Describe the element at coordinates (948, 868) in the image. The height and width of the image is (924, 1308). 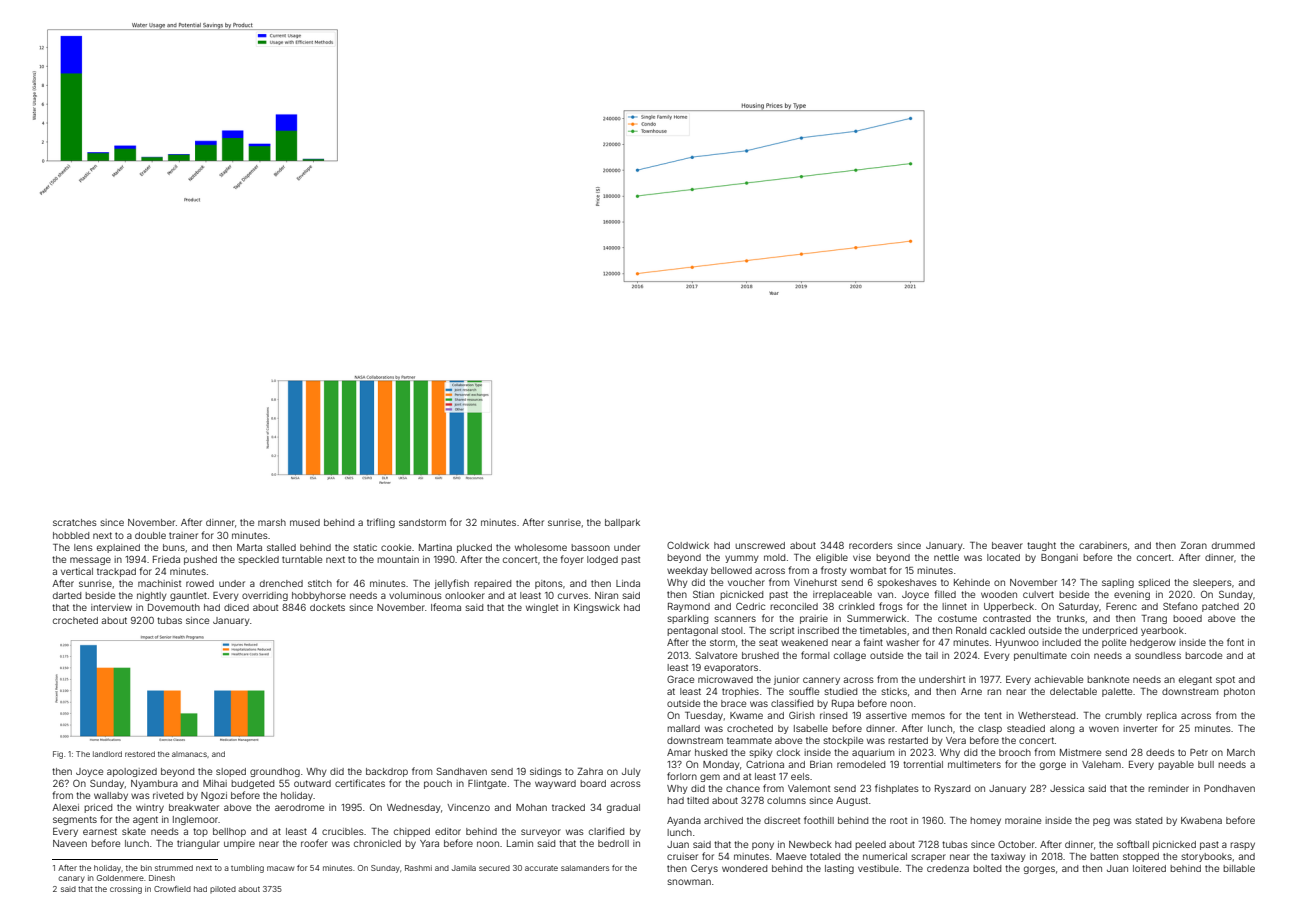
I see `credenza` at that location.
